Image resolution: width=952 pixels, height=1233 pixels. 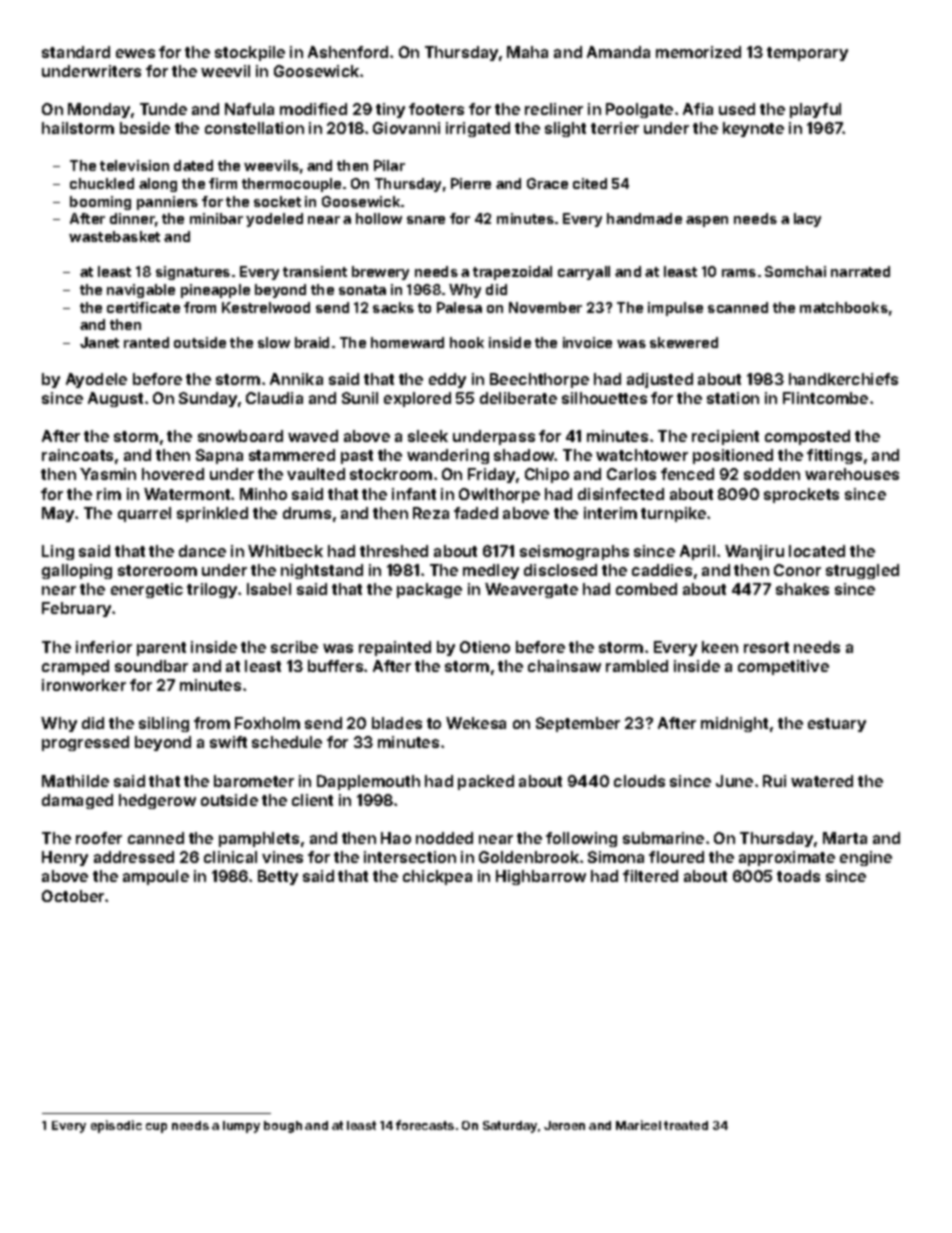 What do you see at coordinates (807, 54) in the screenshot?
I see `temporary` at bounding box center [807, 54].
